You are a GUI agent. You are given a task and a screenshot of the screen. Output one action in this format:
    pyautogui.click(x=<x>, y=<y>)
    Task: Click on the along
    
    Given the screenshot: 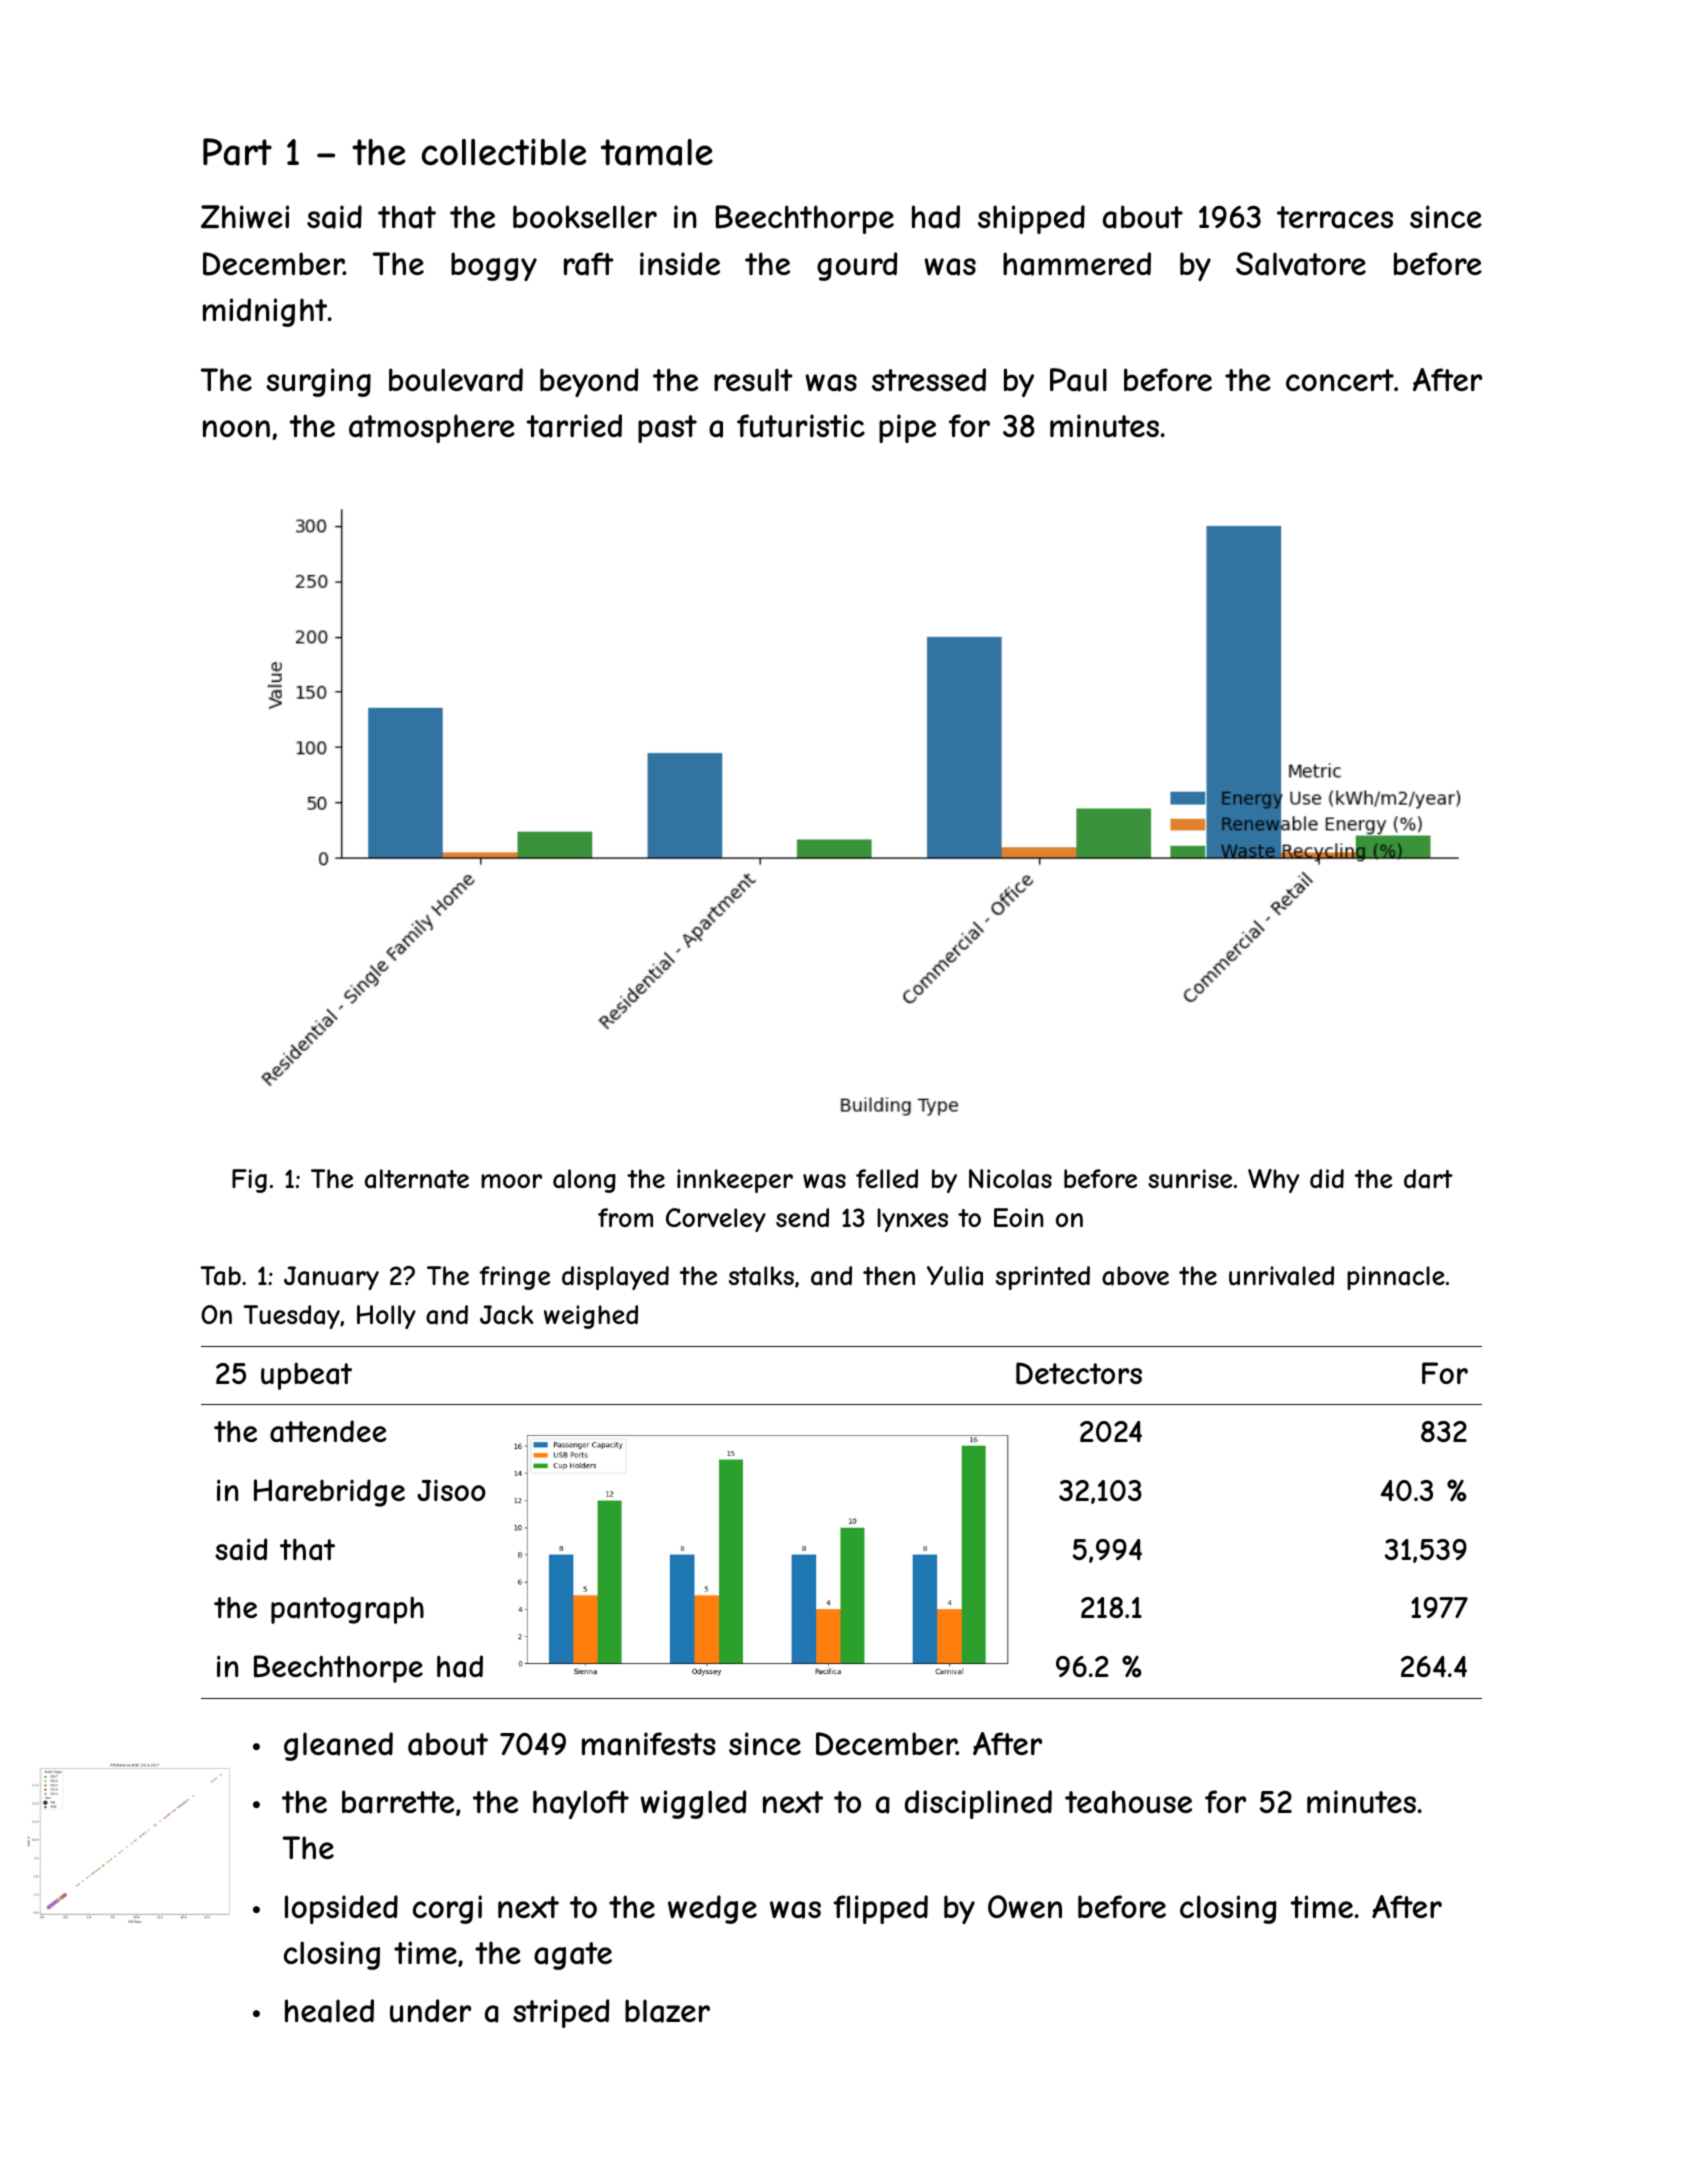 What is the action you would take?
    pyautogui.click(x=584, y=1181)
